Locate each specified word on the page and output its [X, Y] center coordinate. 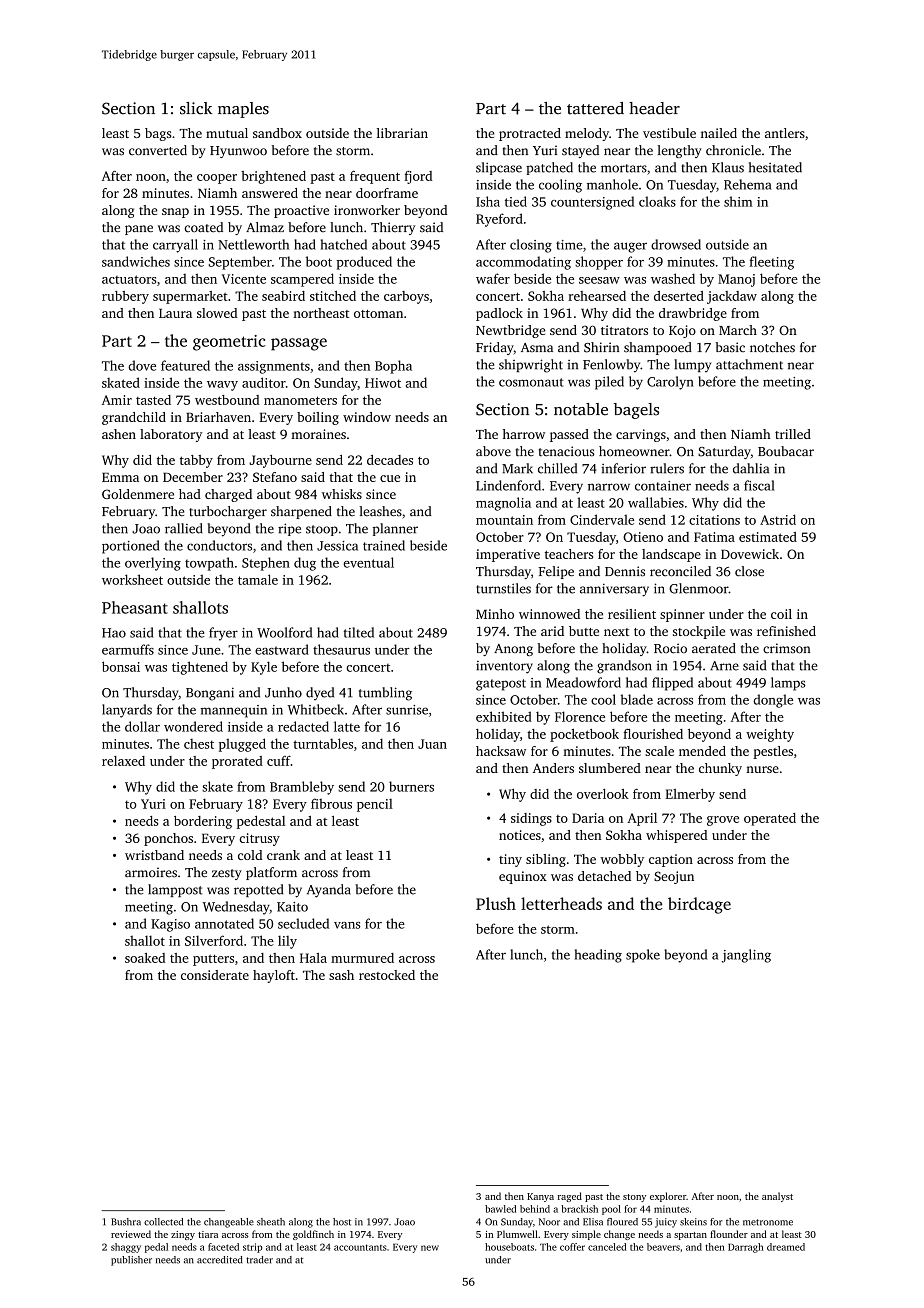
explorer [668, 1197]
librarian [402, 133]
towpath [209, 564]
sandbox [277, 133]
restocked [387, 975]
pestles [773, 752]
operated [770, 819]
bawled [500, 1209]
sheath [271, 1222]
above [493, 451]
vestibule [669, 133]
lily [287, 942]
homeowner [634, 451]
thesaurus [341, 649]
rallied [184, 528]
